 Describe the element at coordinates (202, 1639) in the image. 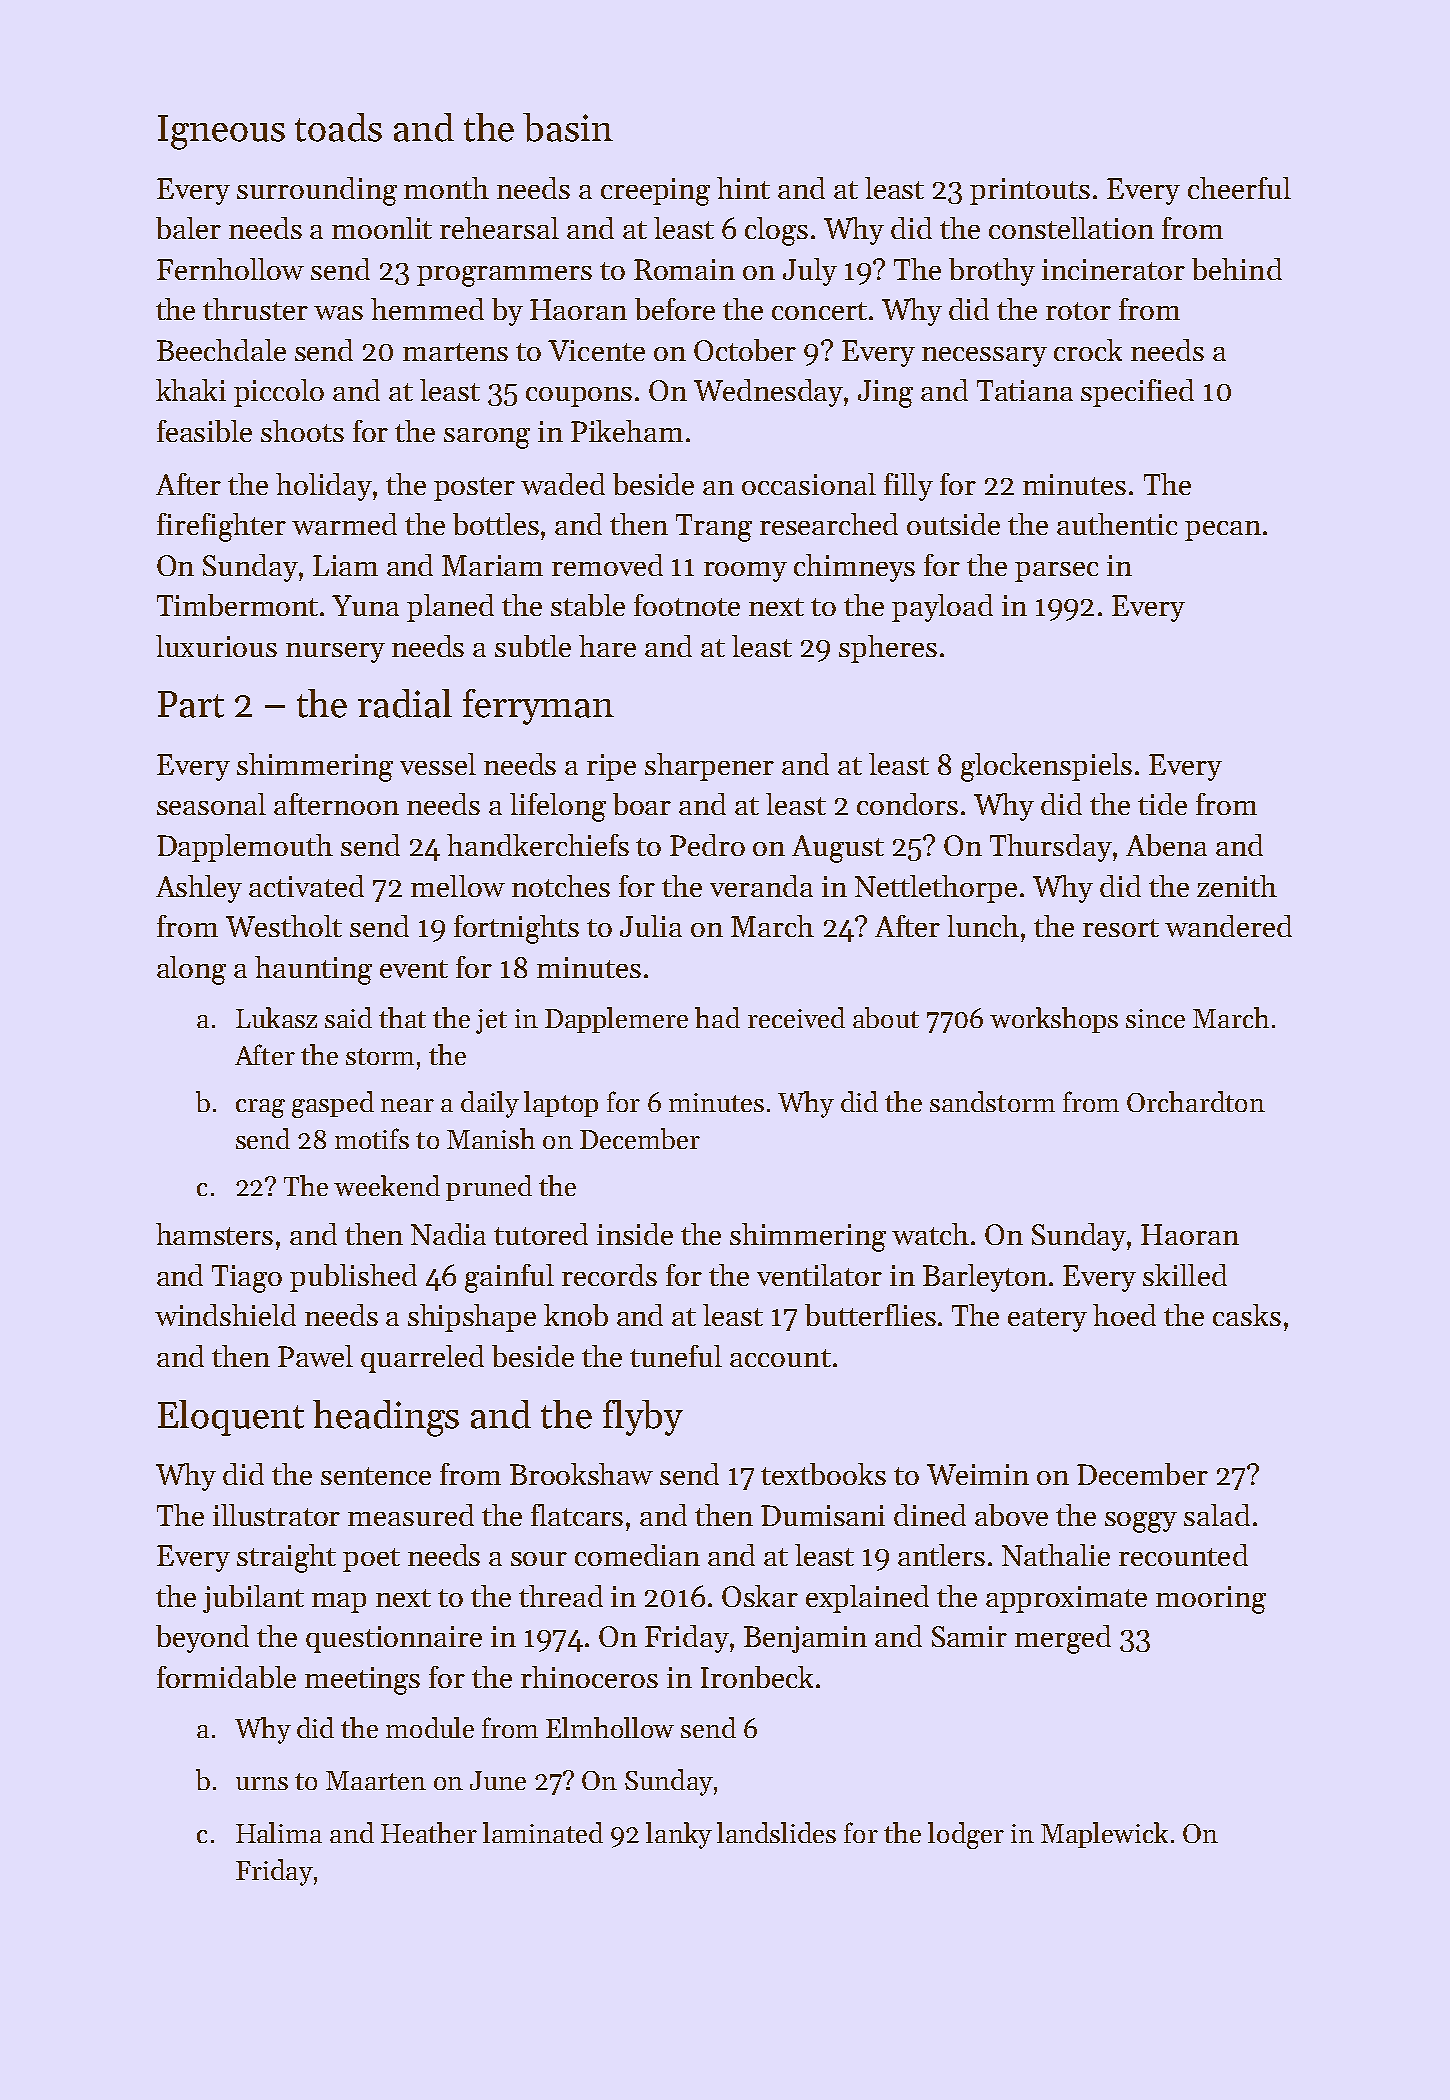

I see `beyond` at that location.
